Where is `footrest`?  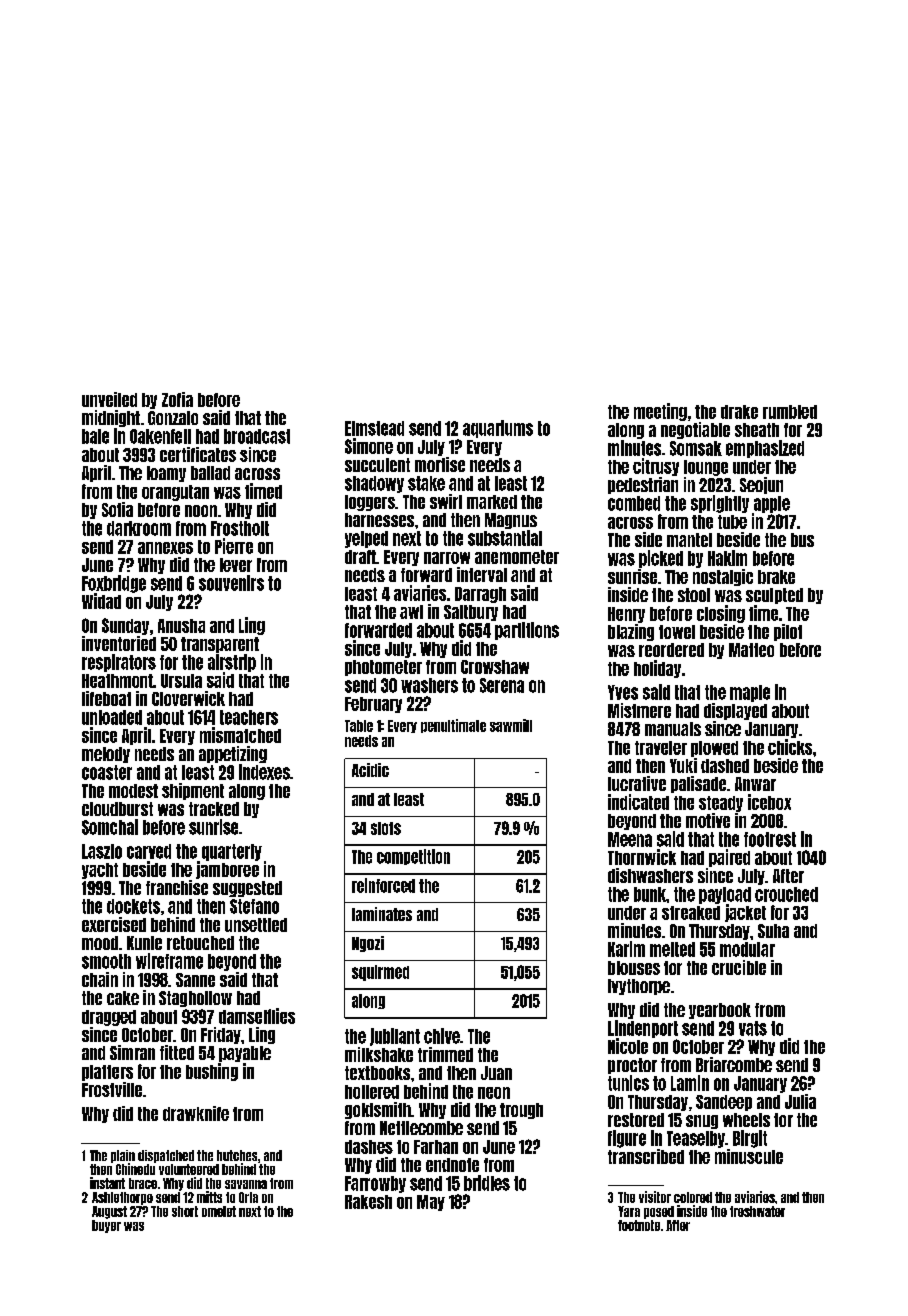
footrest is located at coordinates (770, 839).
